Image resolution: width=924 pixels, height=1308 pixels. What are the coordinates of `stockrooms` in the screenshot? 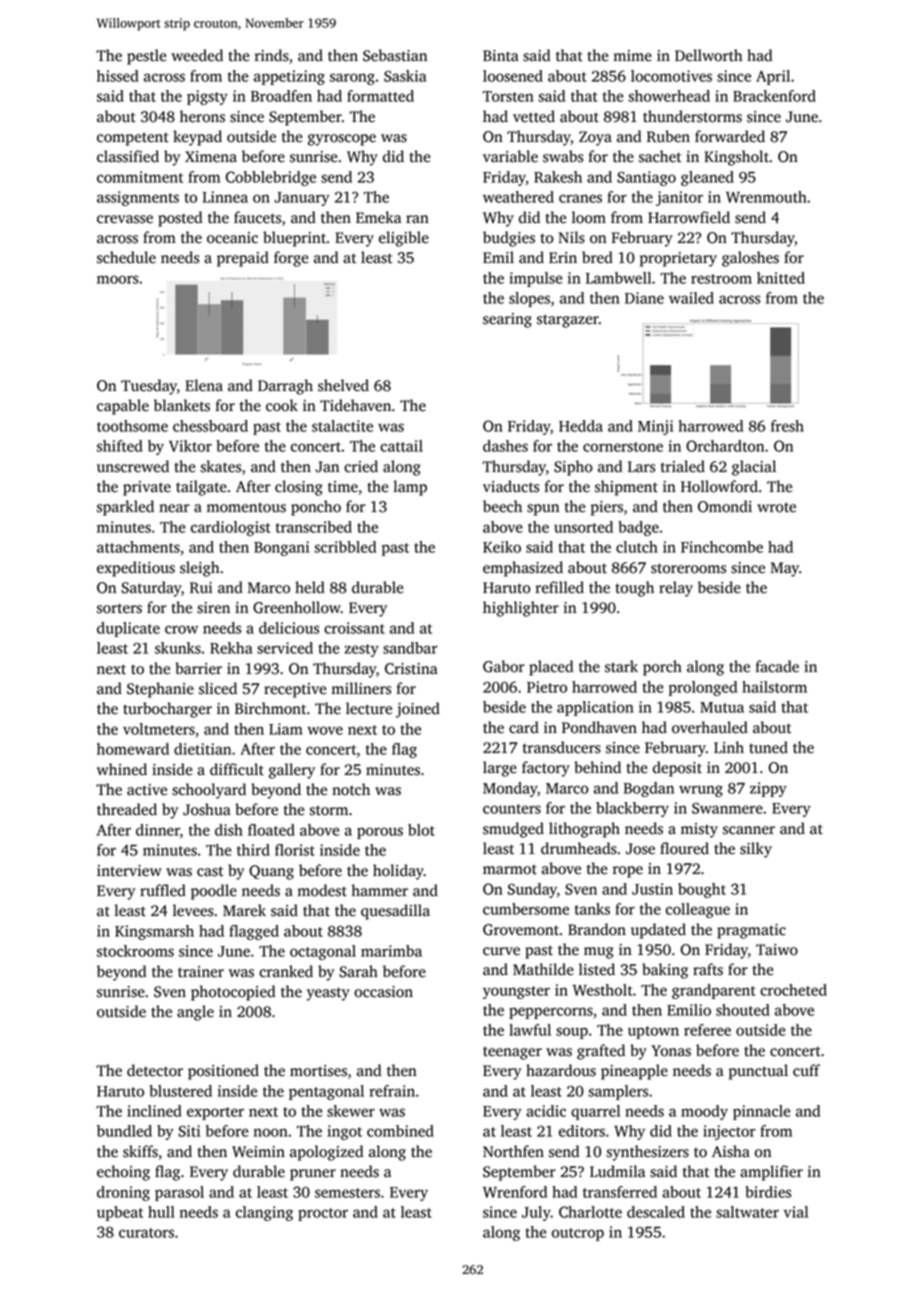 It's located at (135, 951).
